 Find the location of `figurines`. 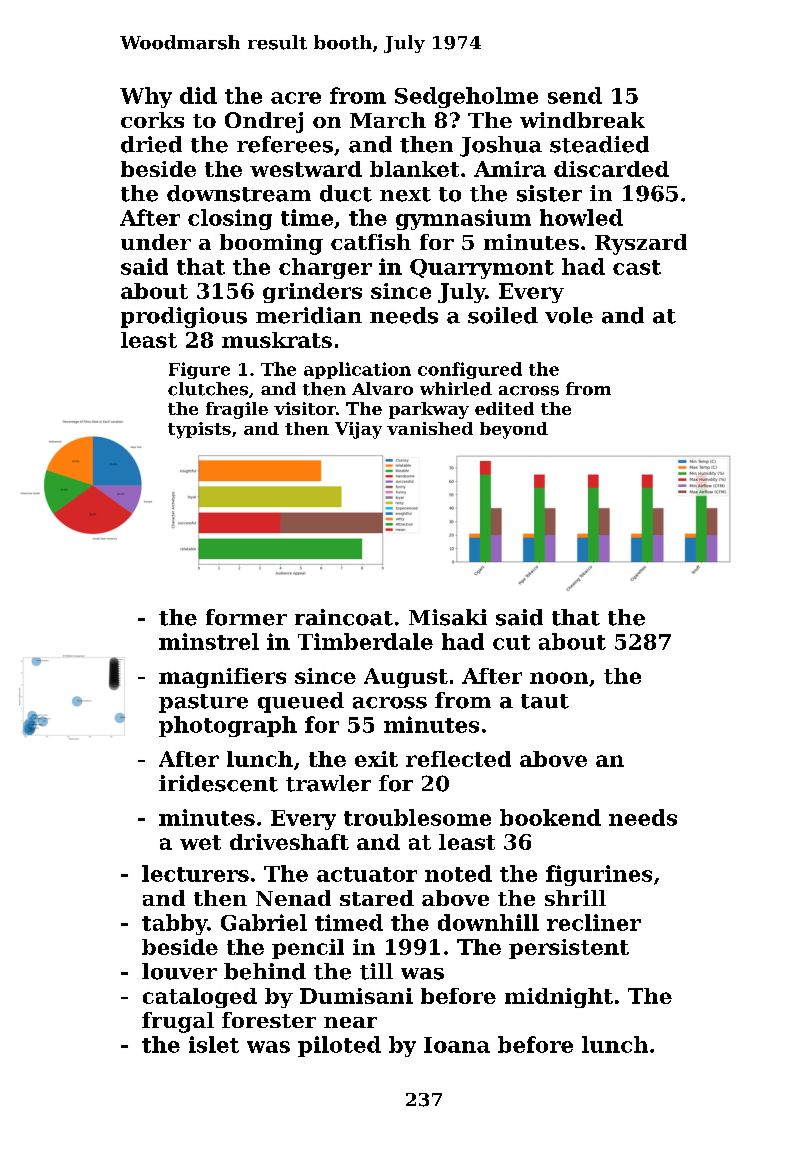

figurines is located at coordinates (599, 875).
